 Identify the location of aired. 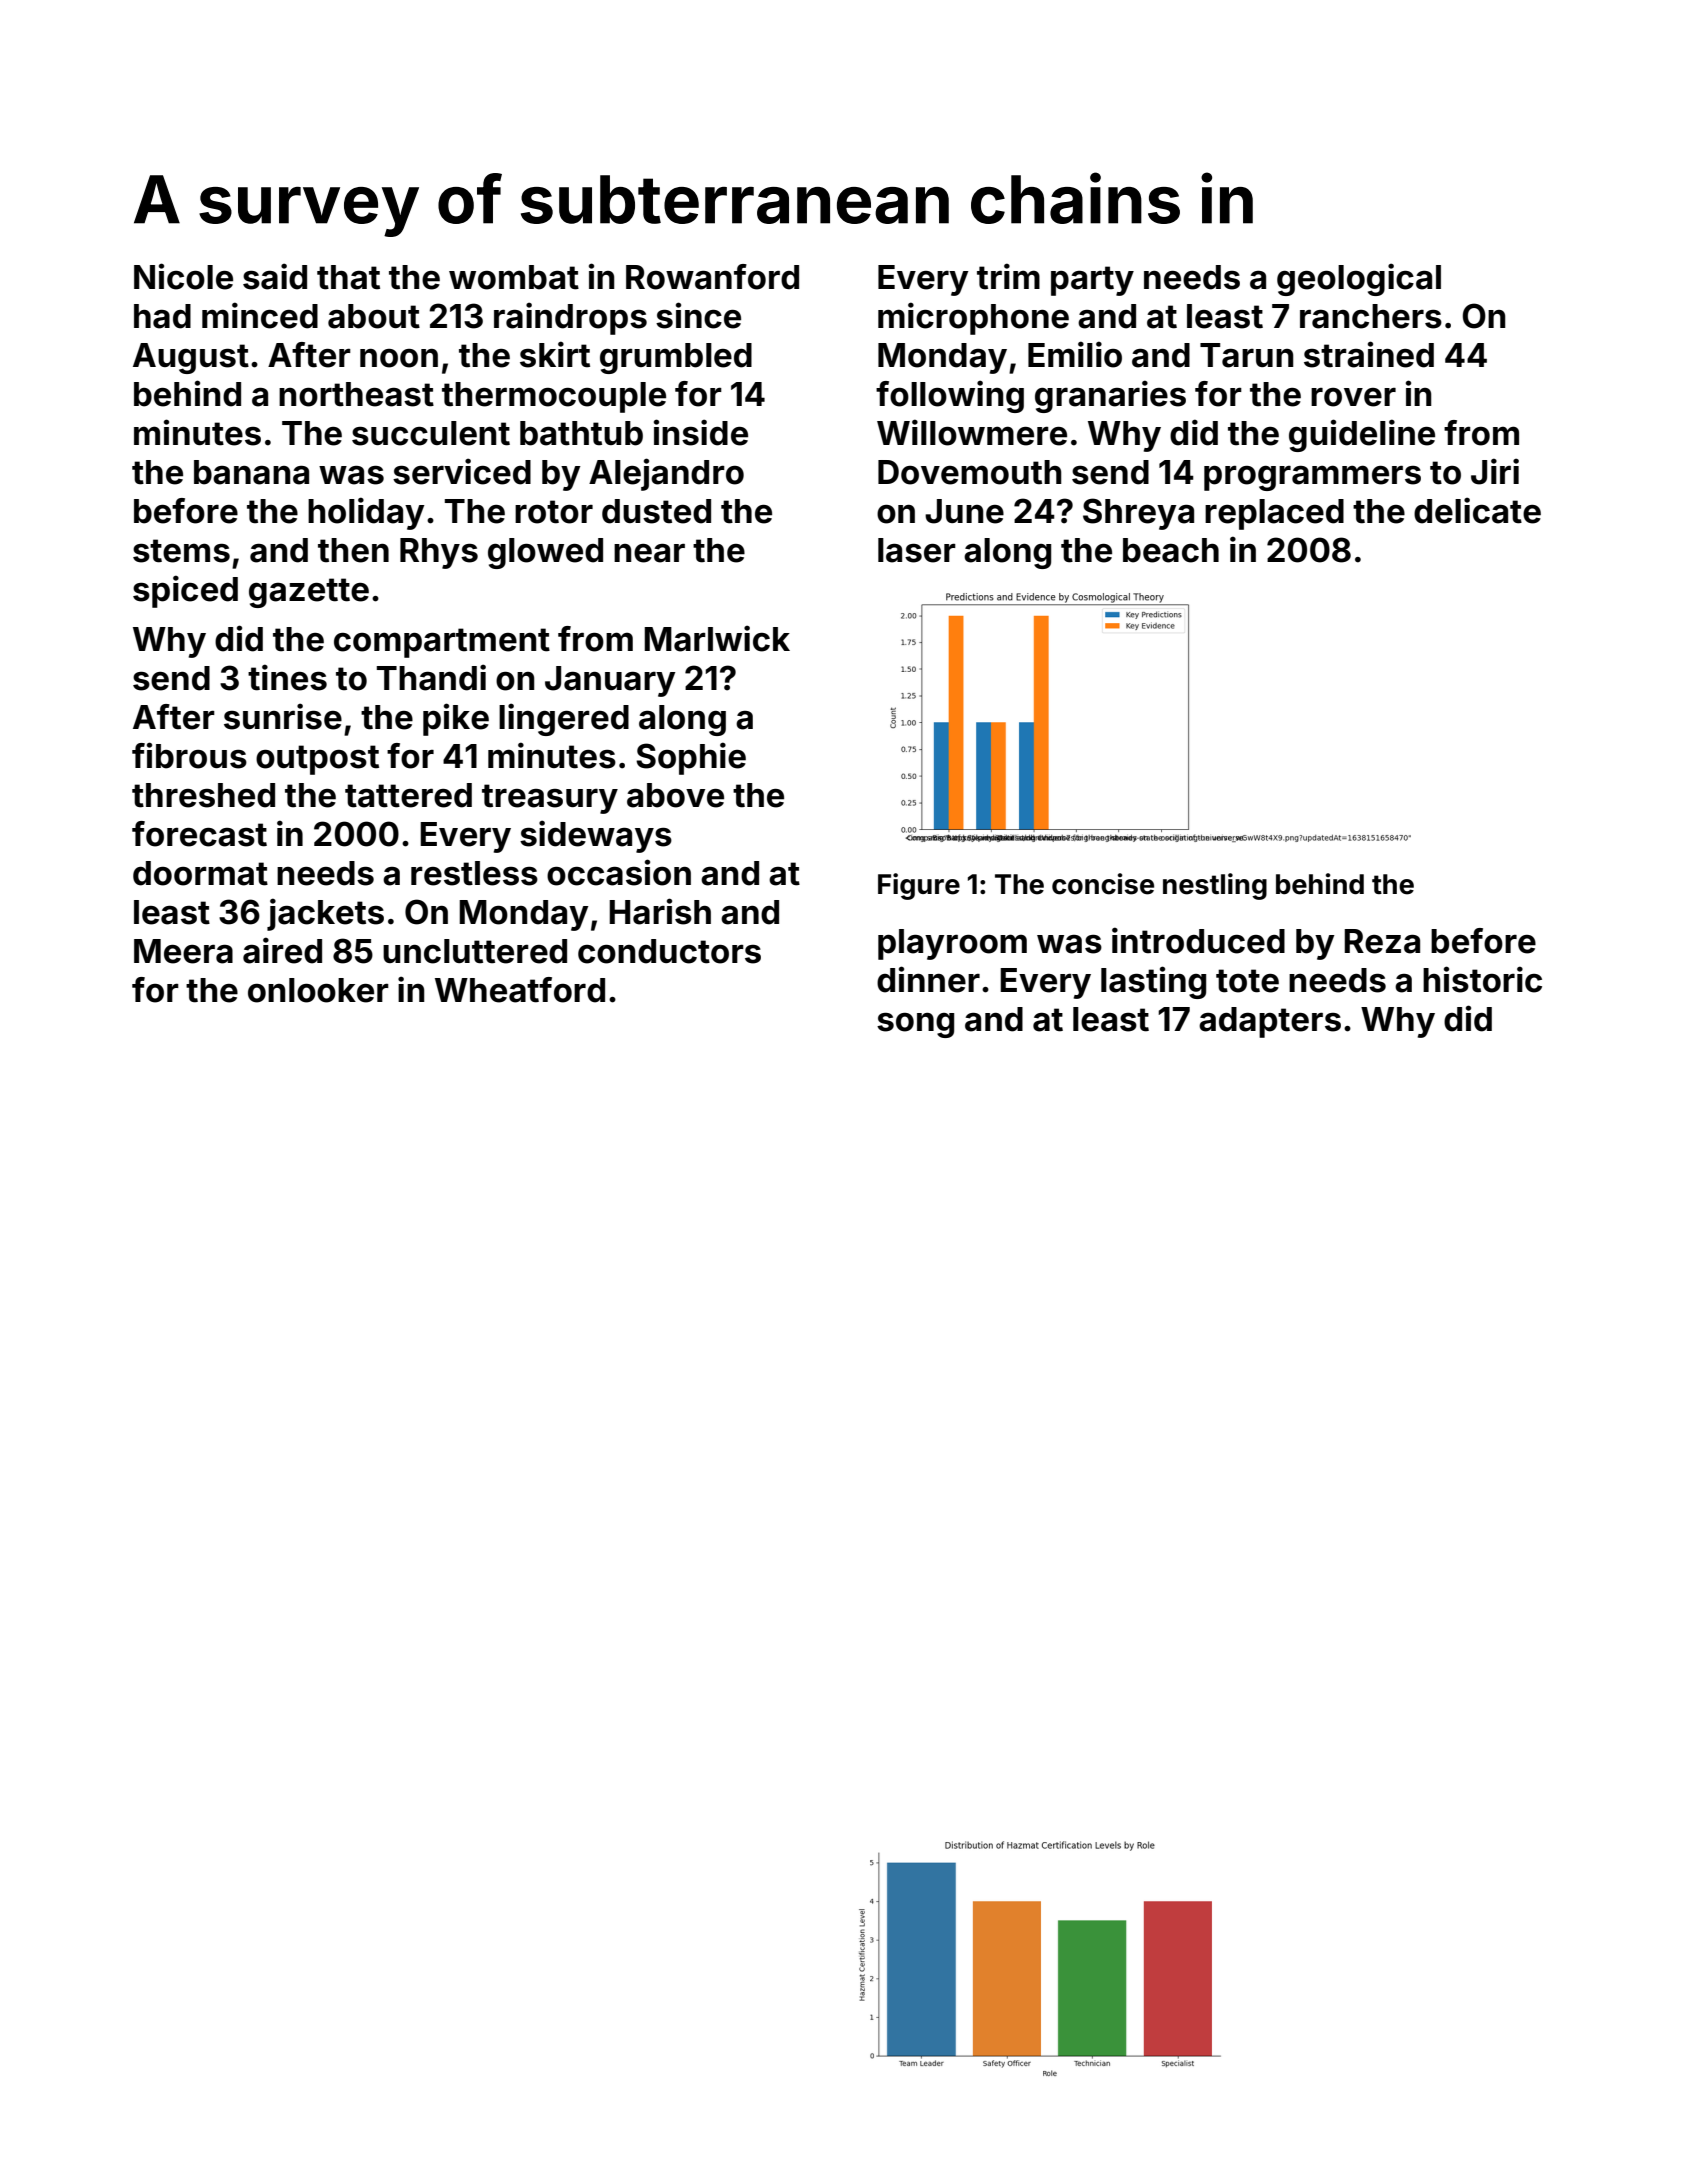
(282, 950).
